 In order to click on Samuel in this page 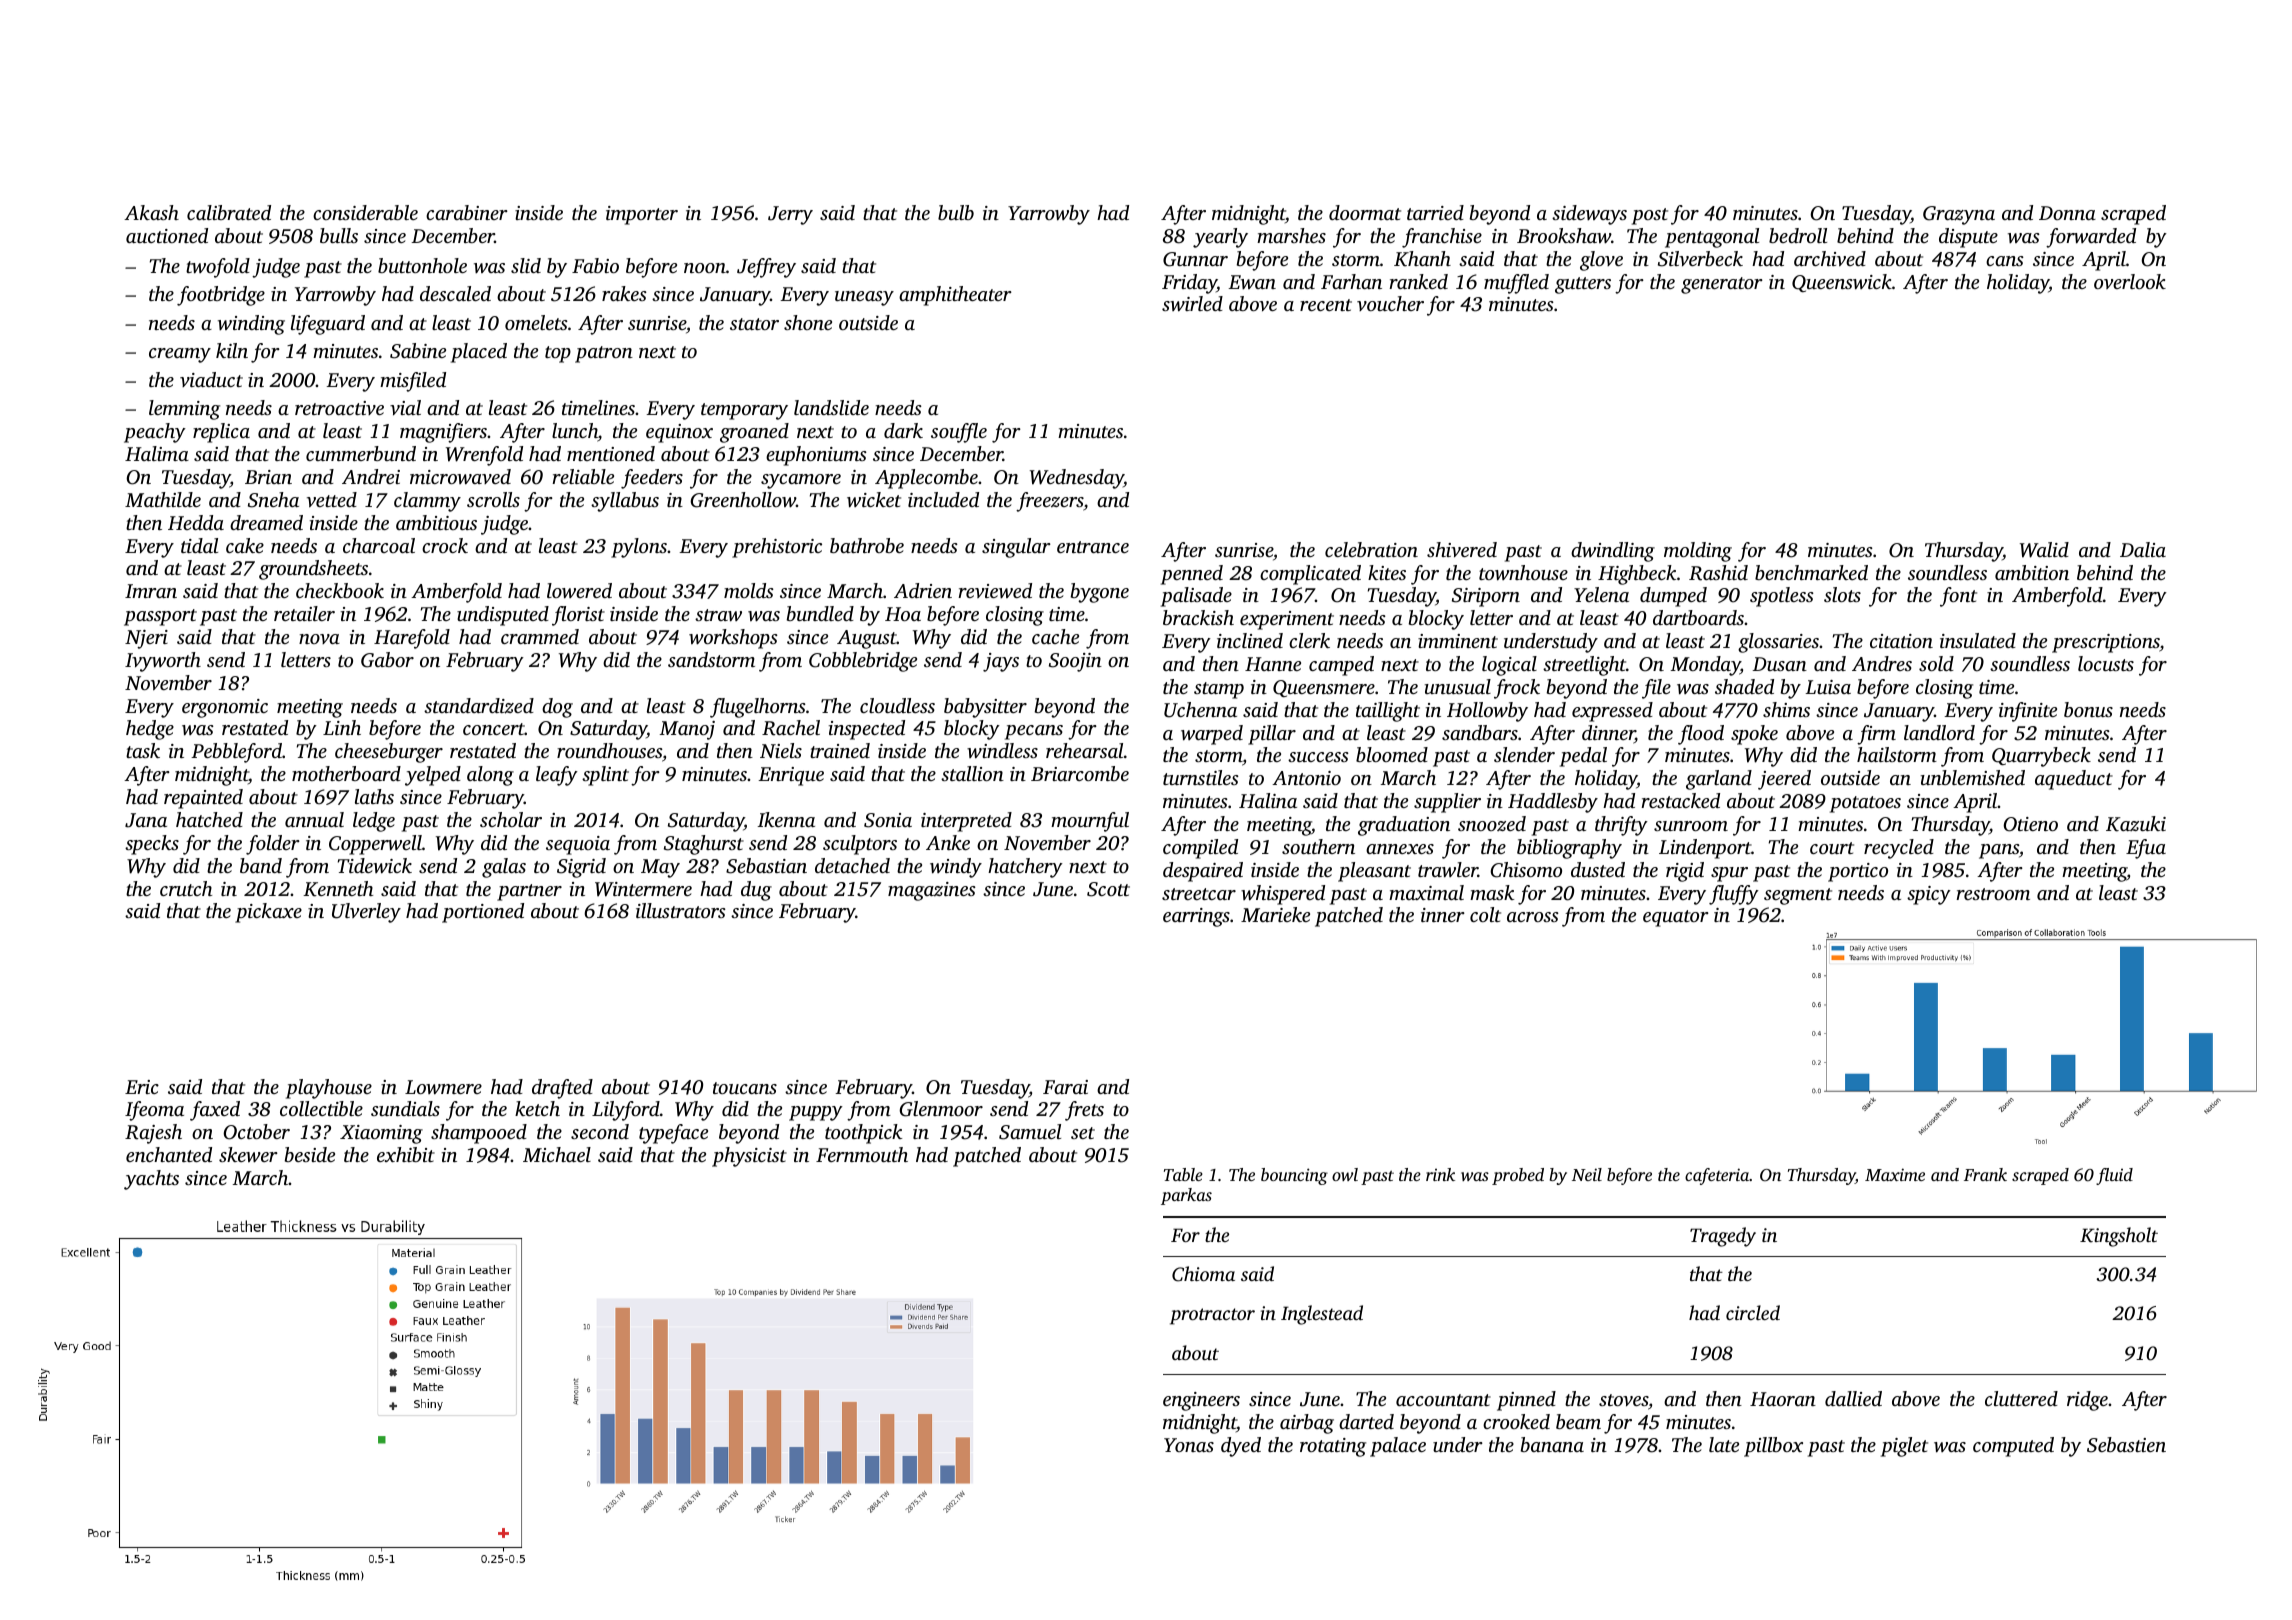, I will do `click(1030, 1132)`.
